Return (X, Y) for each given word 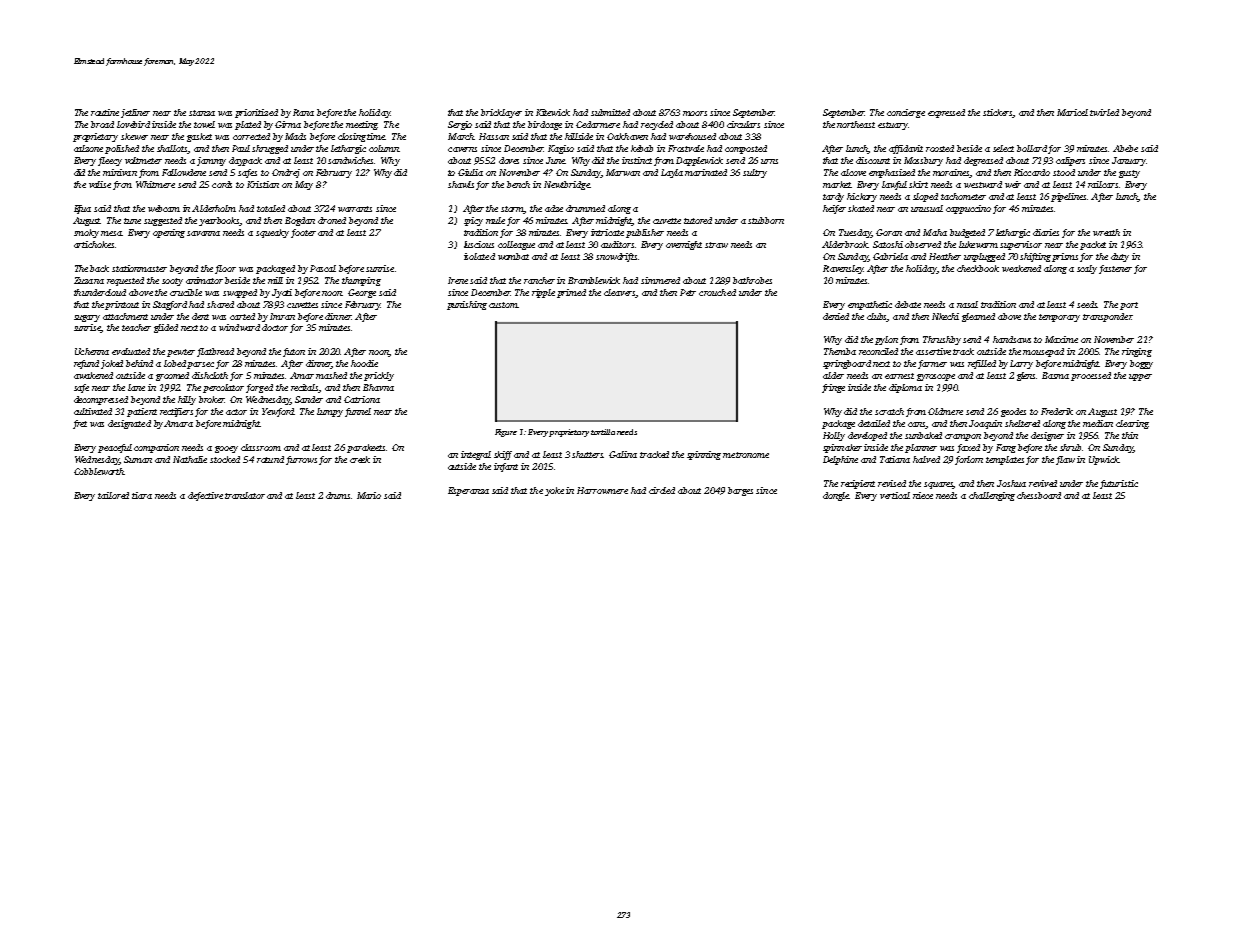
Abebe (1125, 148)
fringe (833, 388)
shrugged (270, 149)
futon (294, 352)
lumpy (330, 412)
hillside (579, 136)
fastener (1115, 269)
